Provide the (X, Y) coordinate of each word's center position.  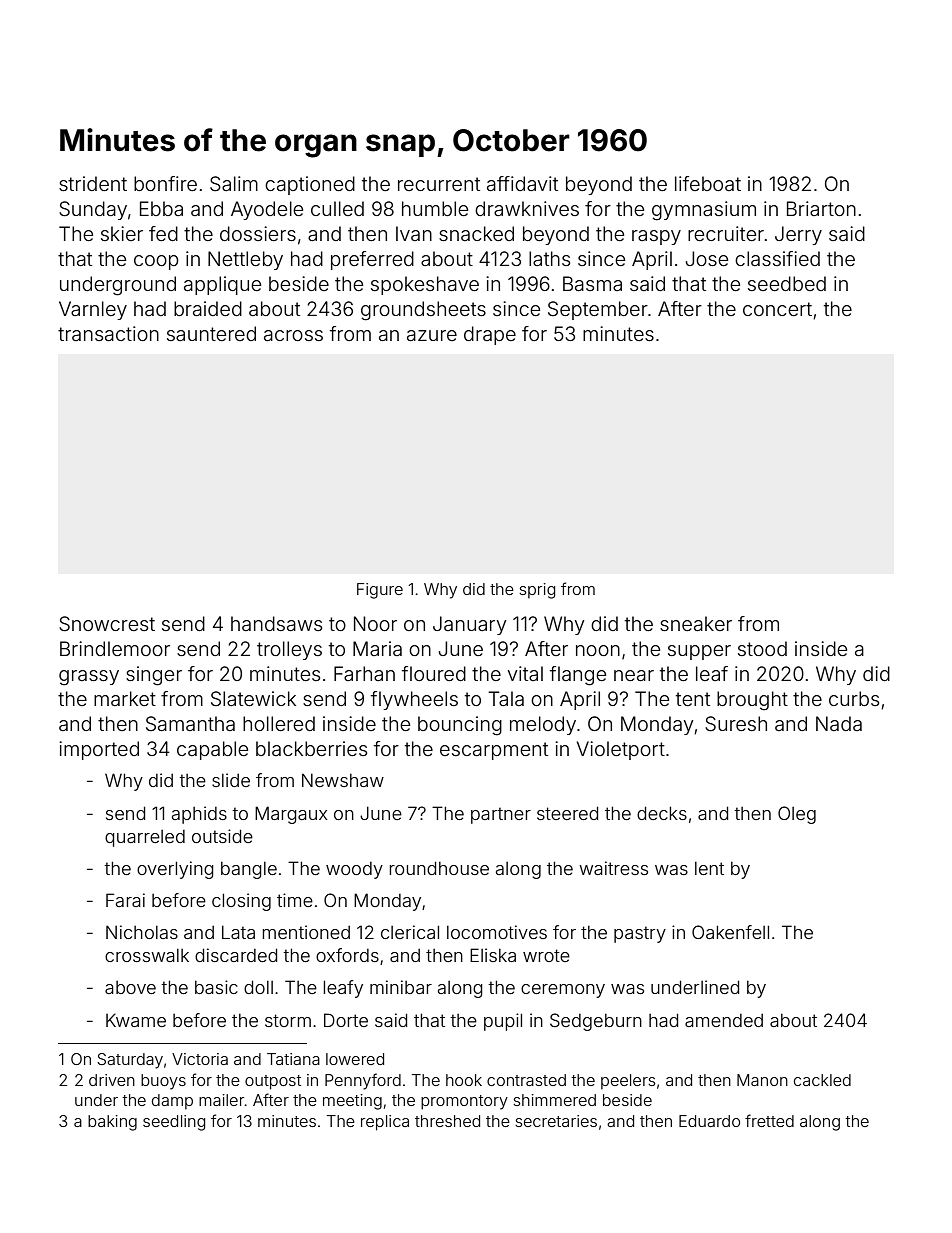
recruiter (726, 233)
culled (337, 208)
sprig (537, 591)
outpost (273, 1082)
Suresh (736, 724)
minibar (401, 987)
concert (777, 309)
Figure (380, 591)
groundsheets (423, 311)
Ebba (161, 208)
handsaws (276, 623)
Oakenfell (730, 932)
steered (567, 813)
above (130, 987)
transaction (108, 333)
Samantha (190, 724)
